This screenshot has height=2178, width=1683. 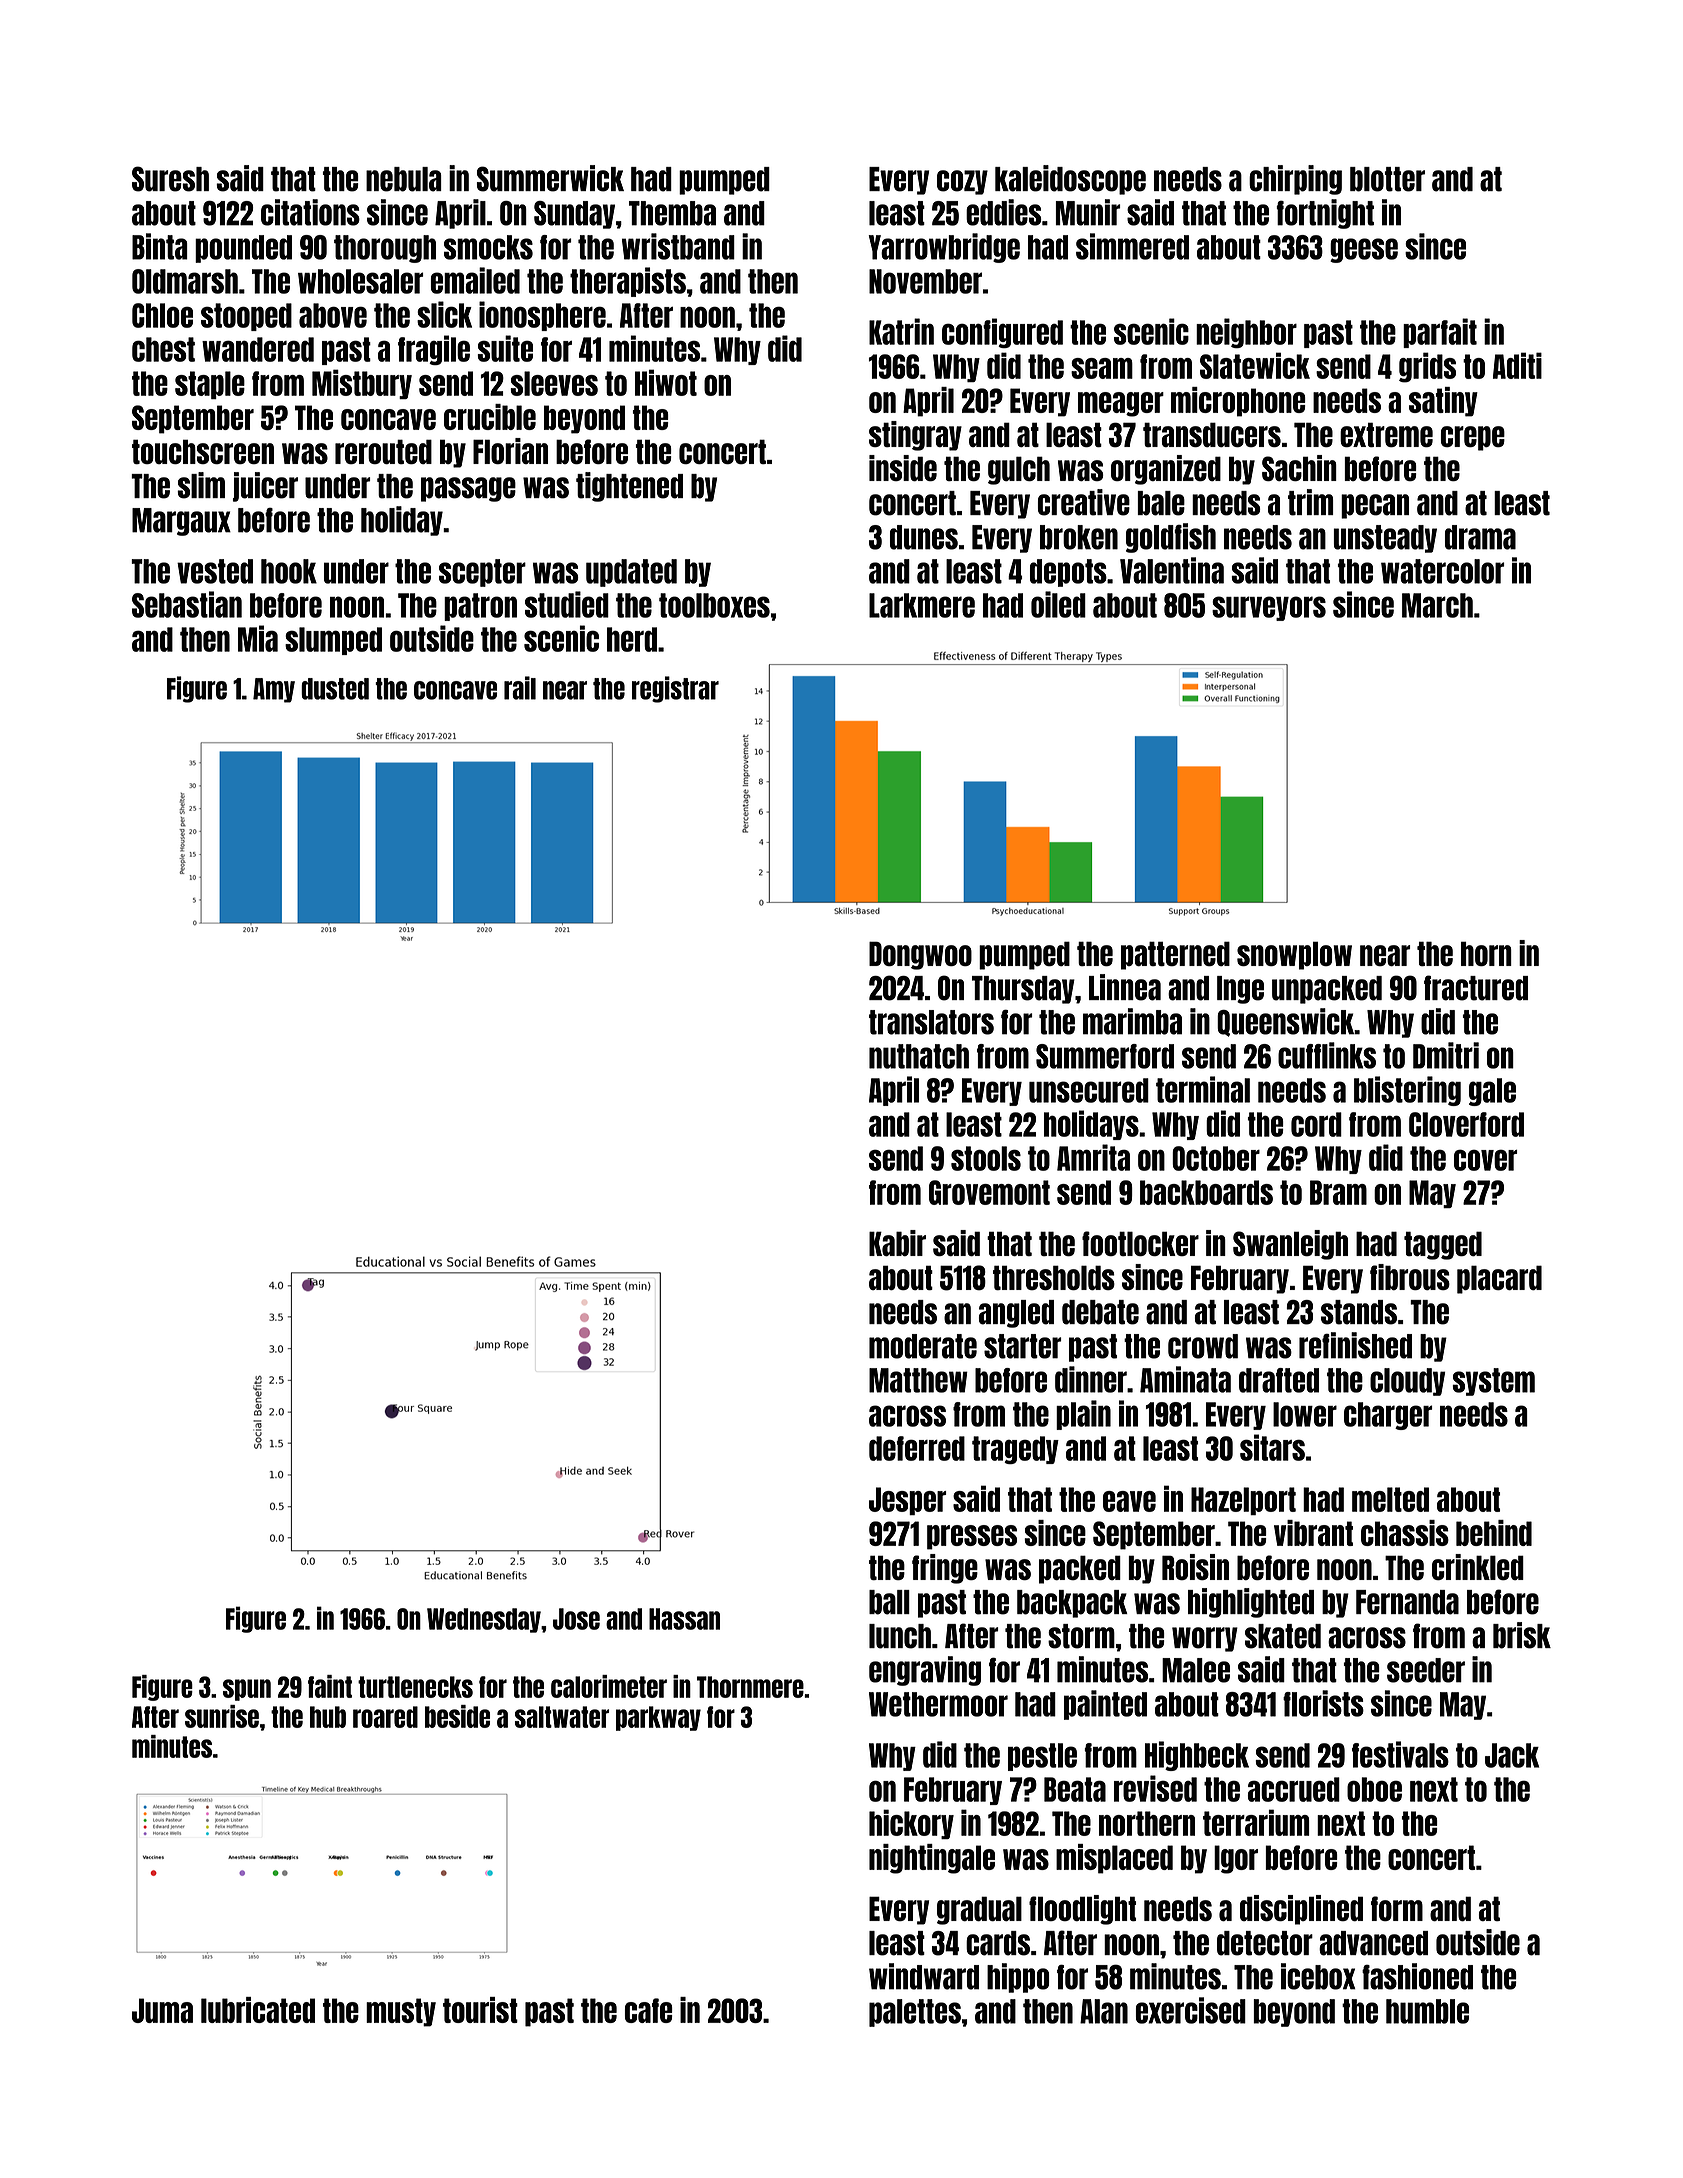 What do you see at coordinates (922, 605) in the screenshot?
I see `Larkmere` at bounding box center [922, 605].
